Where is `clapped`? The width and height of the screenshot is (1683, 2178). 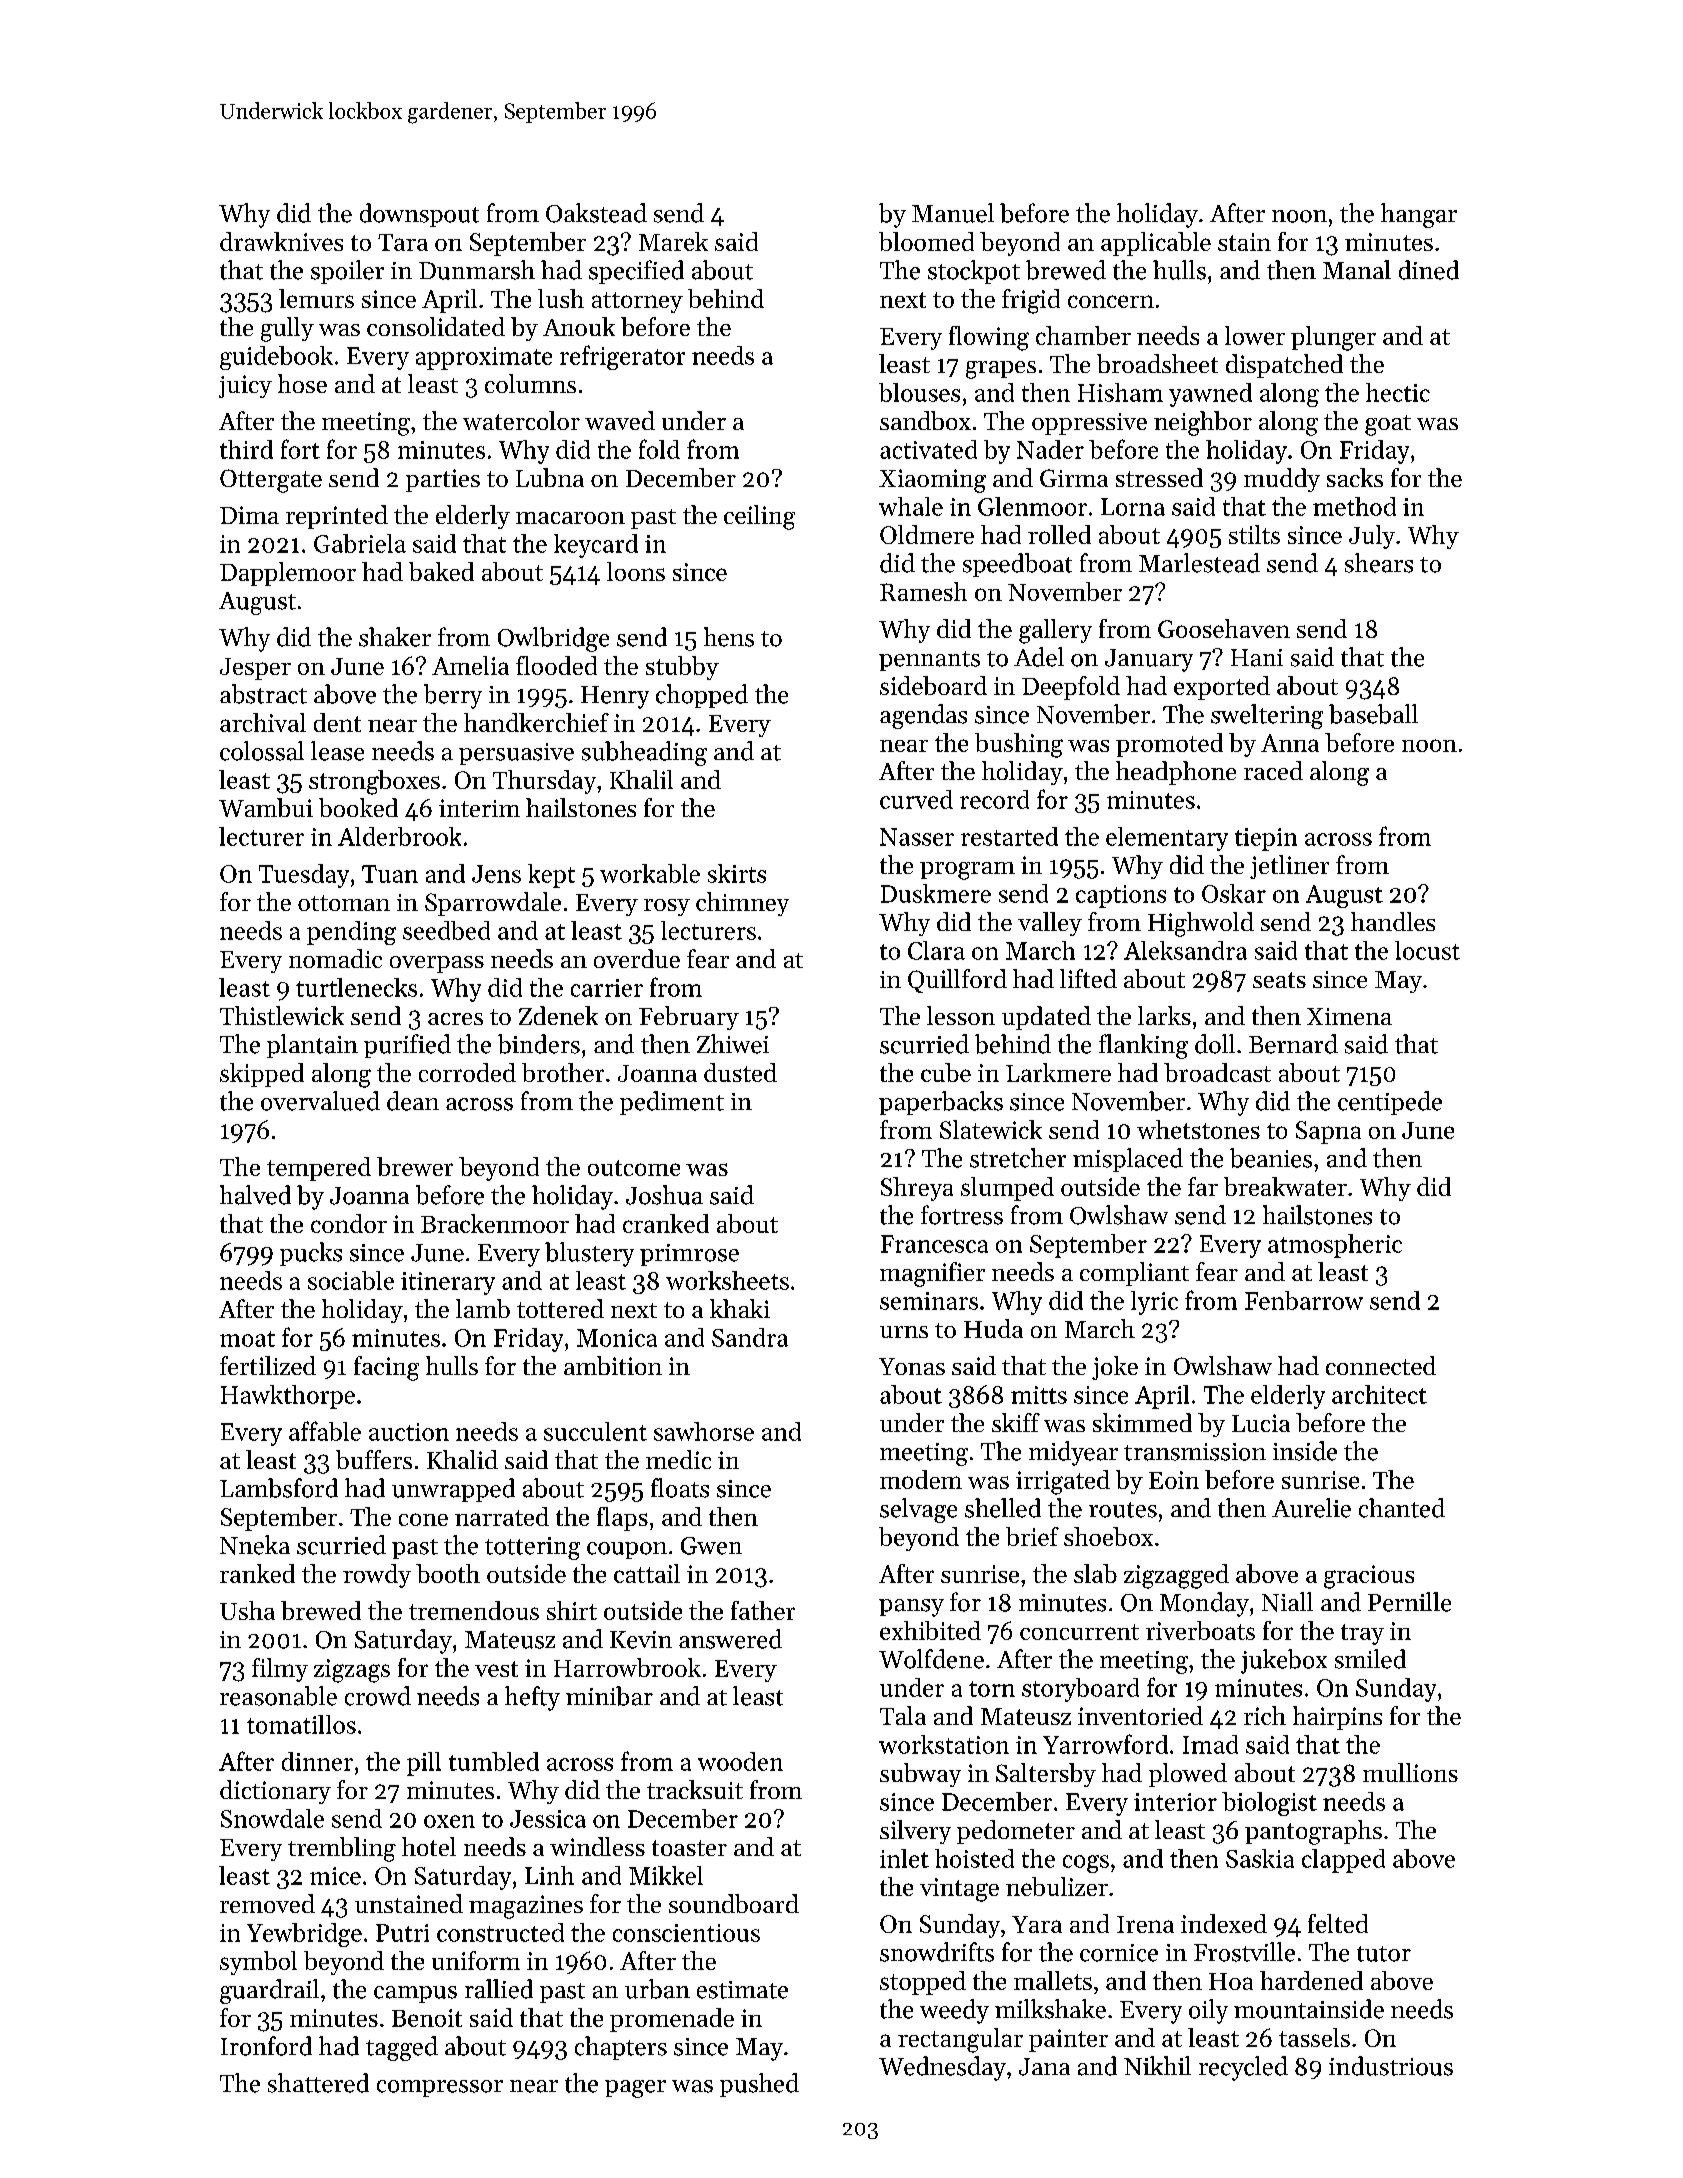
clapped is located at coordinates (1343, 1861).
